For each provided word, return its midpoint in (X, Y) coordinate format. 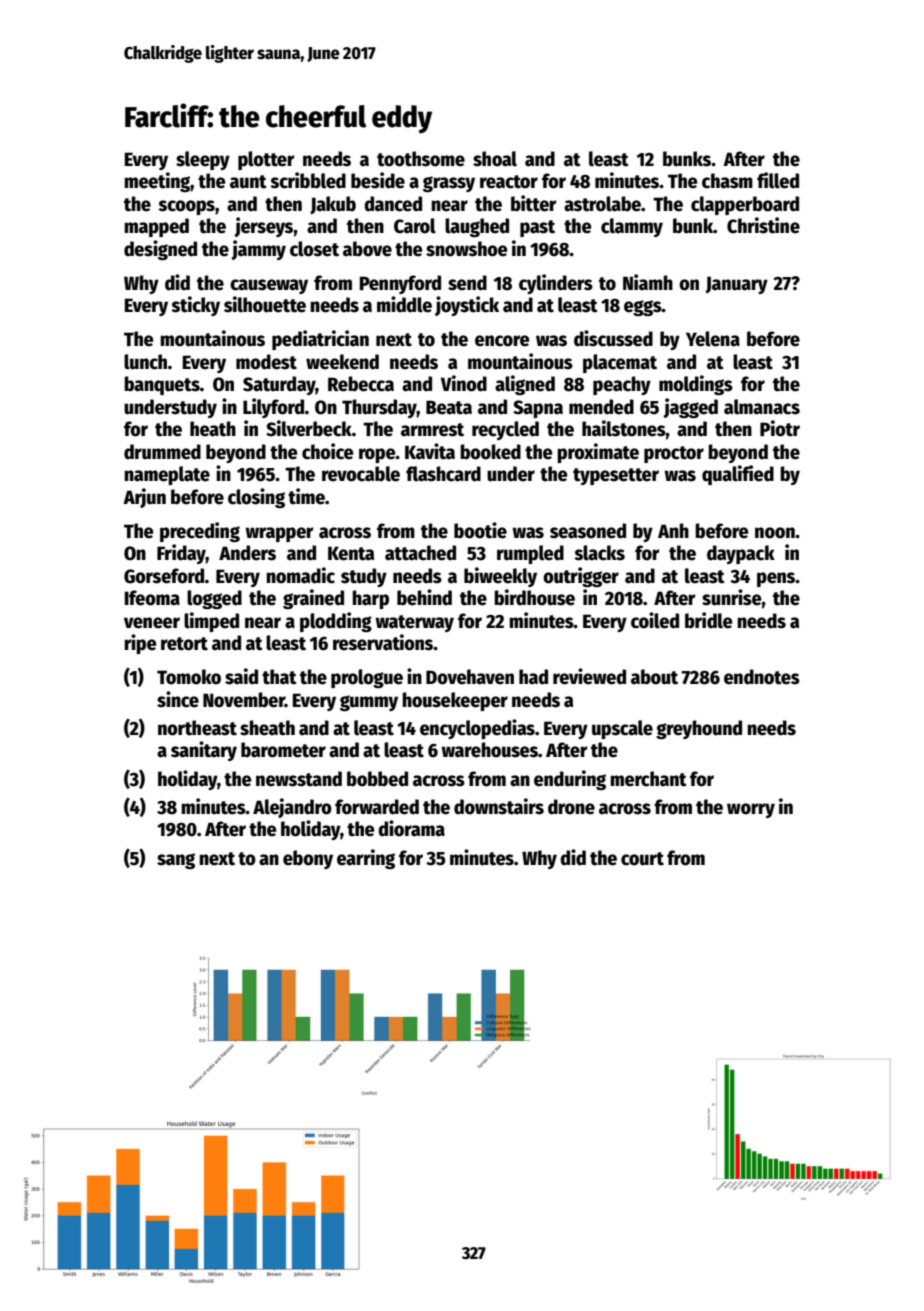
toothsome (421, 159)
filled (778, 180)
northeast (197, 728)
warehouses (489, 750)
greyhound (699, 729)
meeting (157, 182)
